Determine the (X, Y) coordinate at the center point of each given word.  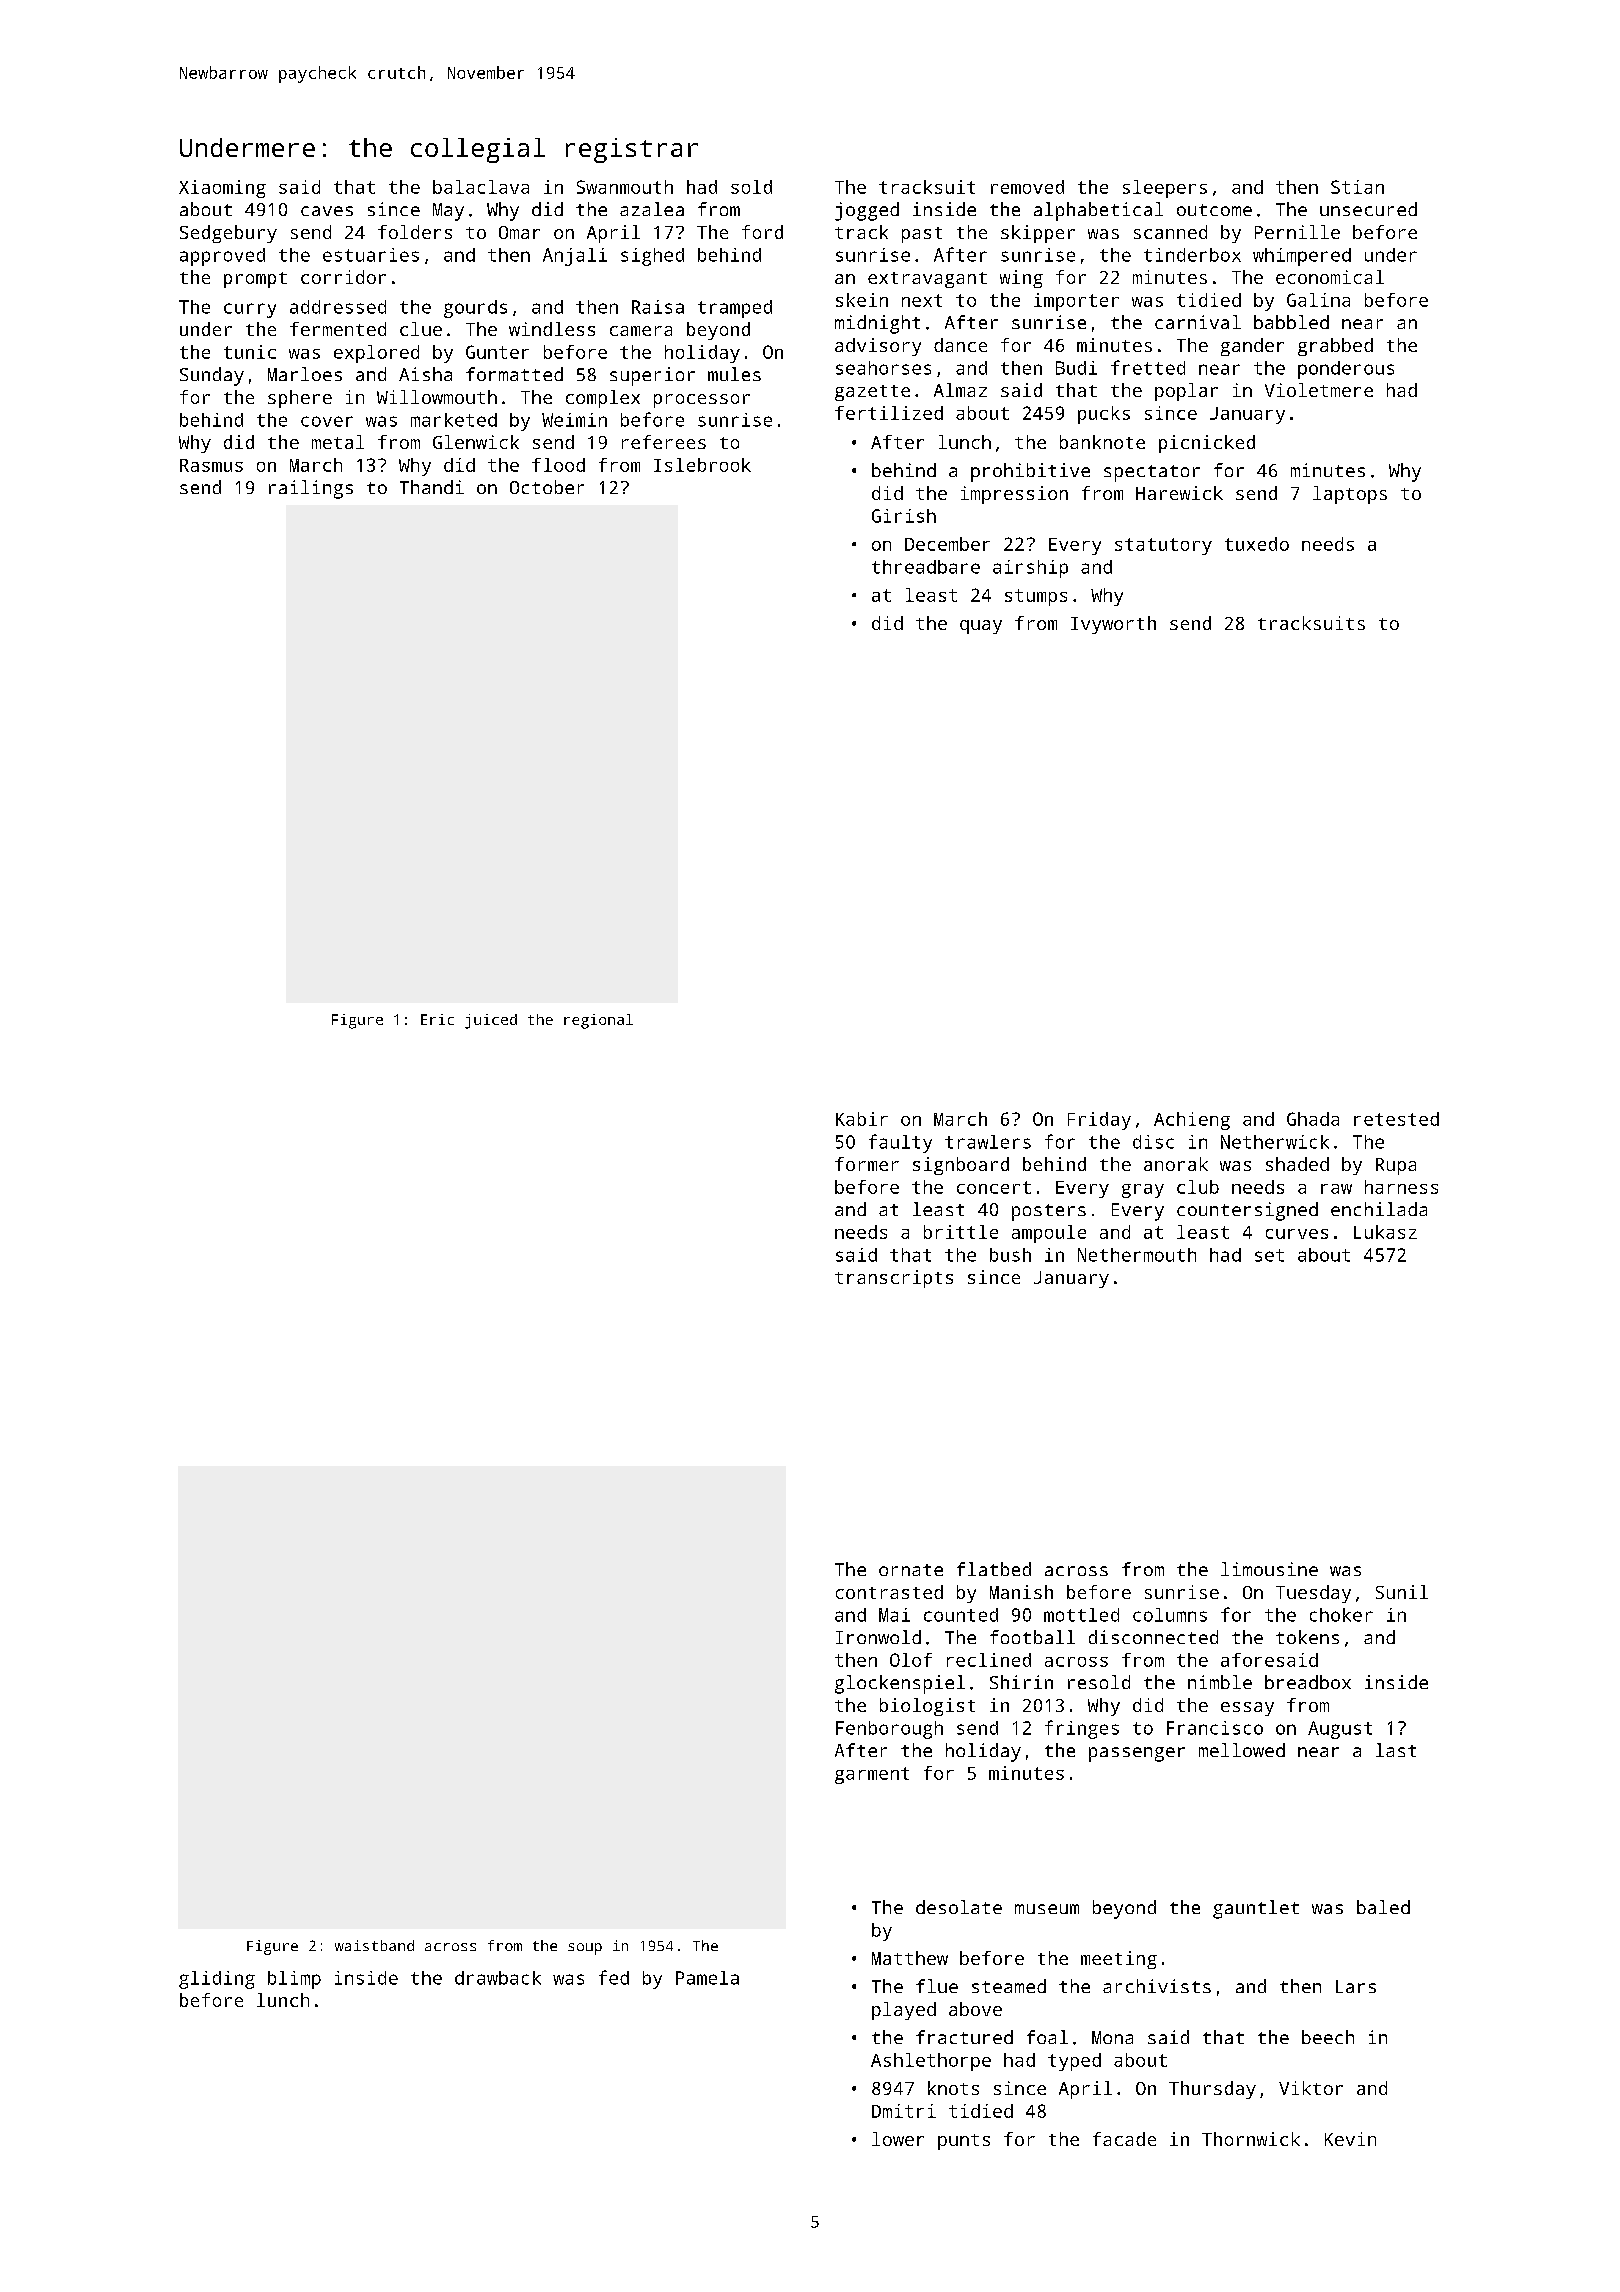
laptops (1350, 495)
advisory (878, 347)
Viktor (1311, 2088)
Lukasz (1385, 1232)
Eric (437, 1019)
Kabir (862, 1119)
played (904, 2011)
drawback (498, 1978)
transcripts (894, 1279)
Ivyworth (1113, 625)
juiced (491, 1021)
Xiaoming (222, 189)
